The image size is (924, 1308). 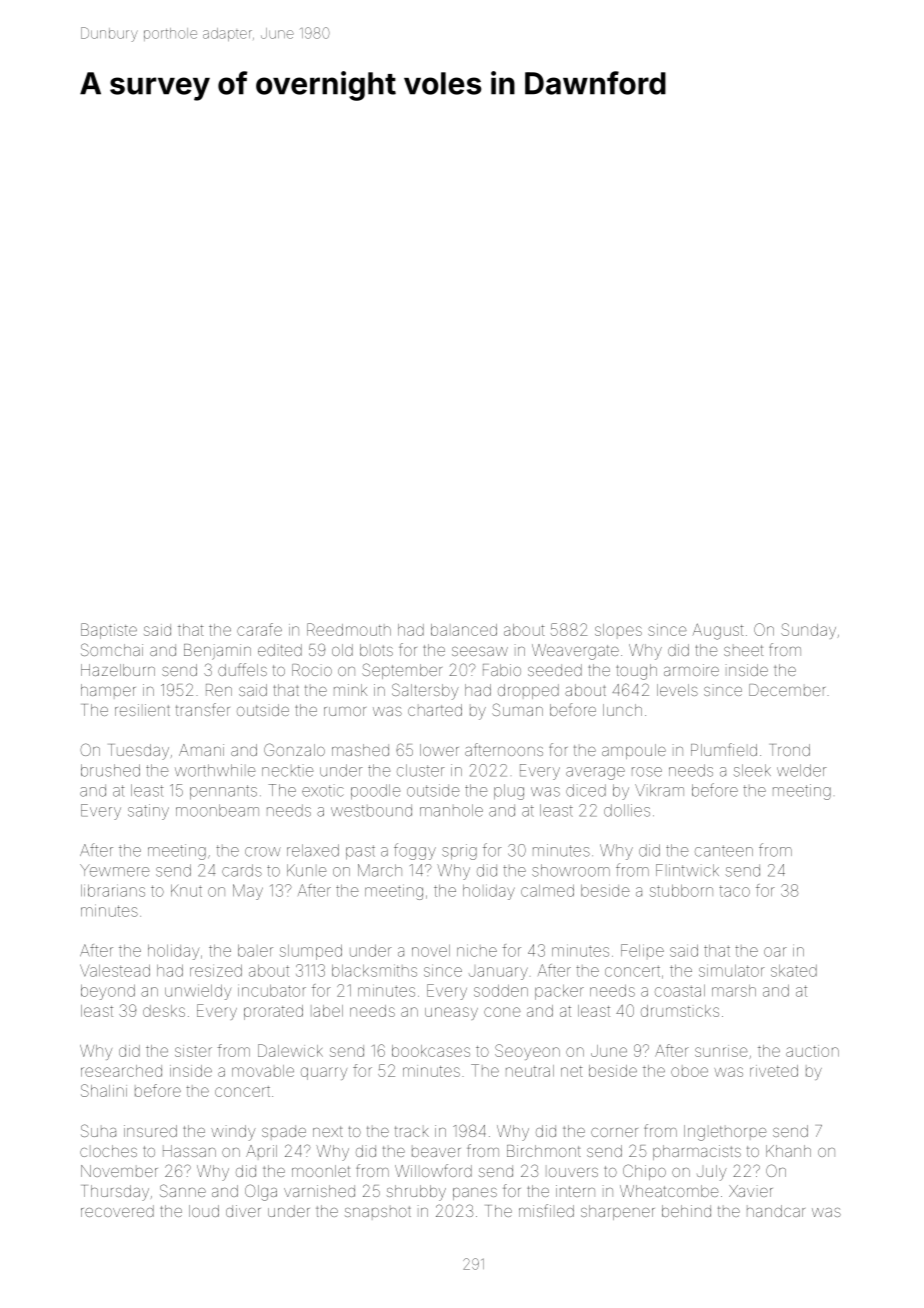 I want to click on Valestead, so click(x=115, y=970).
